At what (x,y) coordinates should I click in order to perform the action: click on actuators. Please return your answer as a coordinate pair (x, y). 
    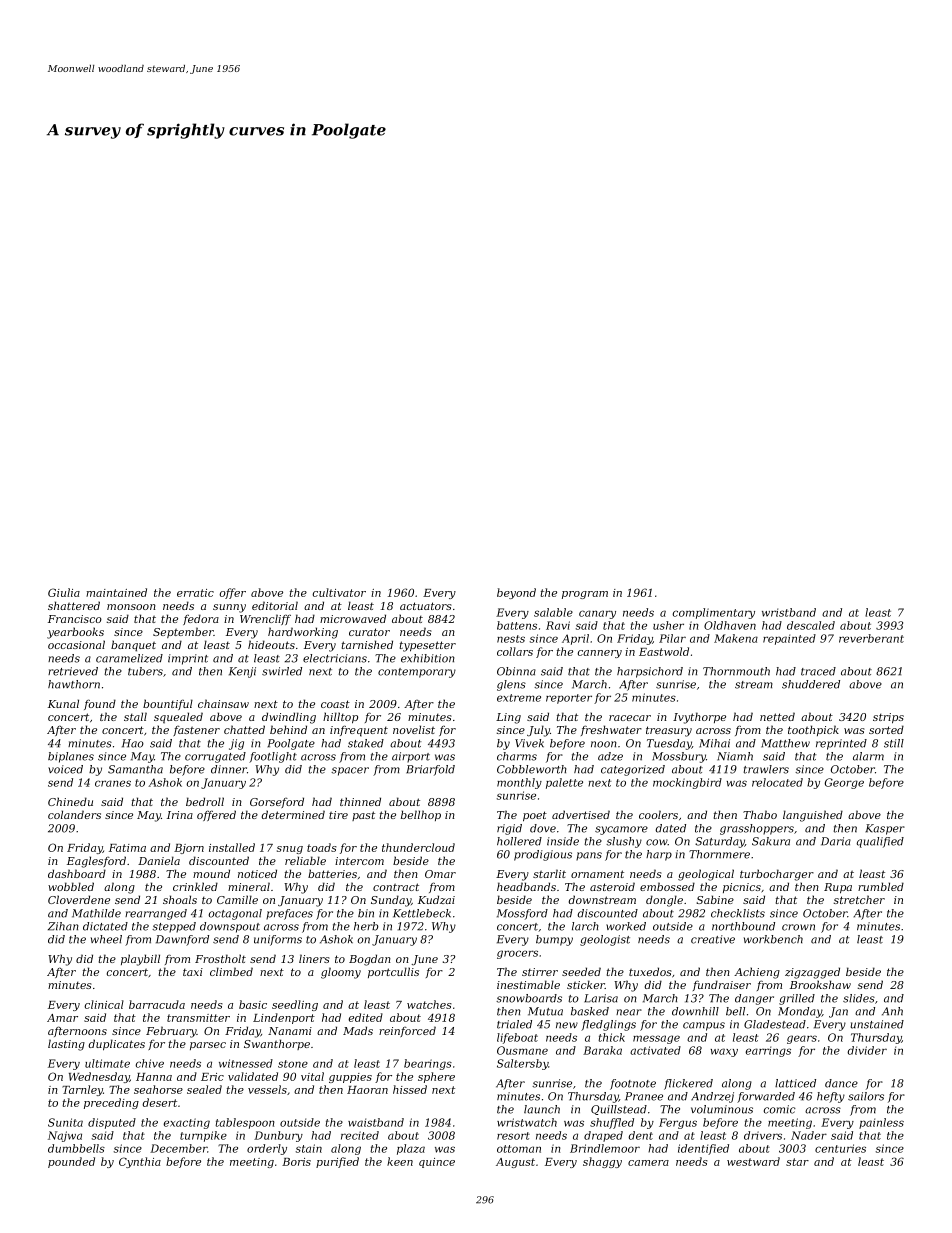
    Looking at the image, I should click on (426, 606).
